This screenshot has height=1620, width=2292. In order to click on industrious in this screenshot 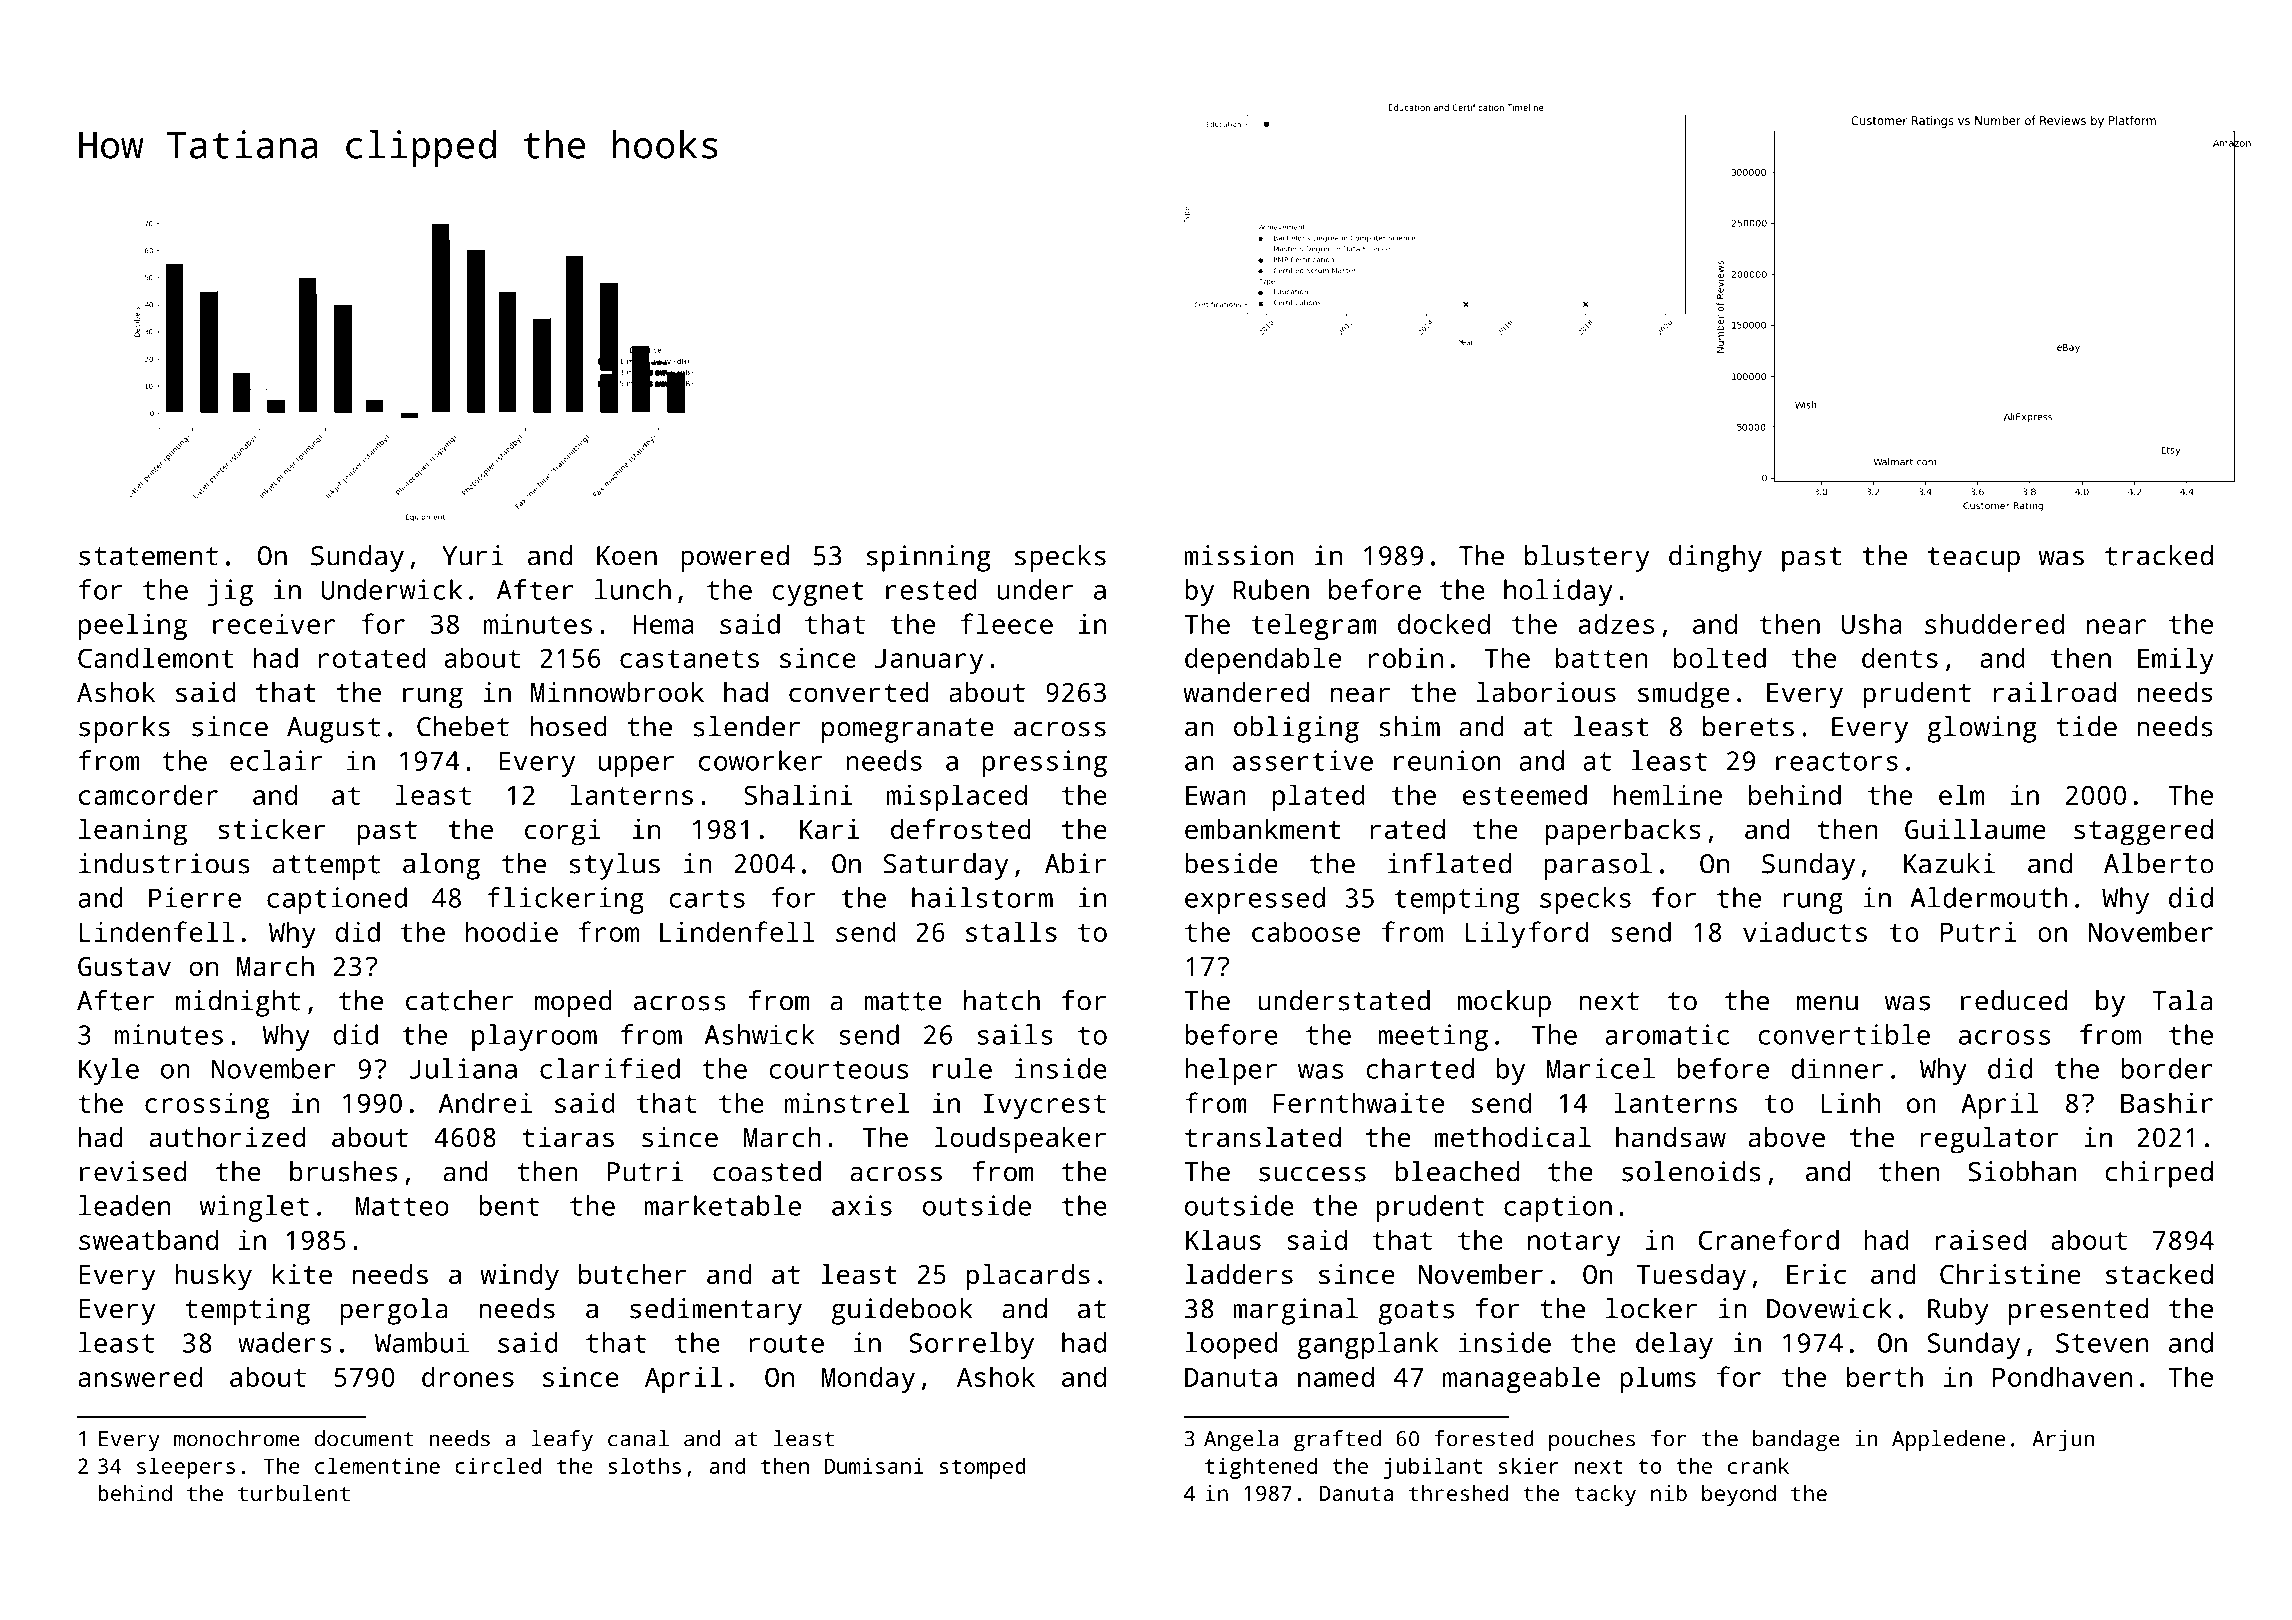, I will do `click(164, 863)`.
